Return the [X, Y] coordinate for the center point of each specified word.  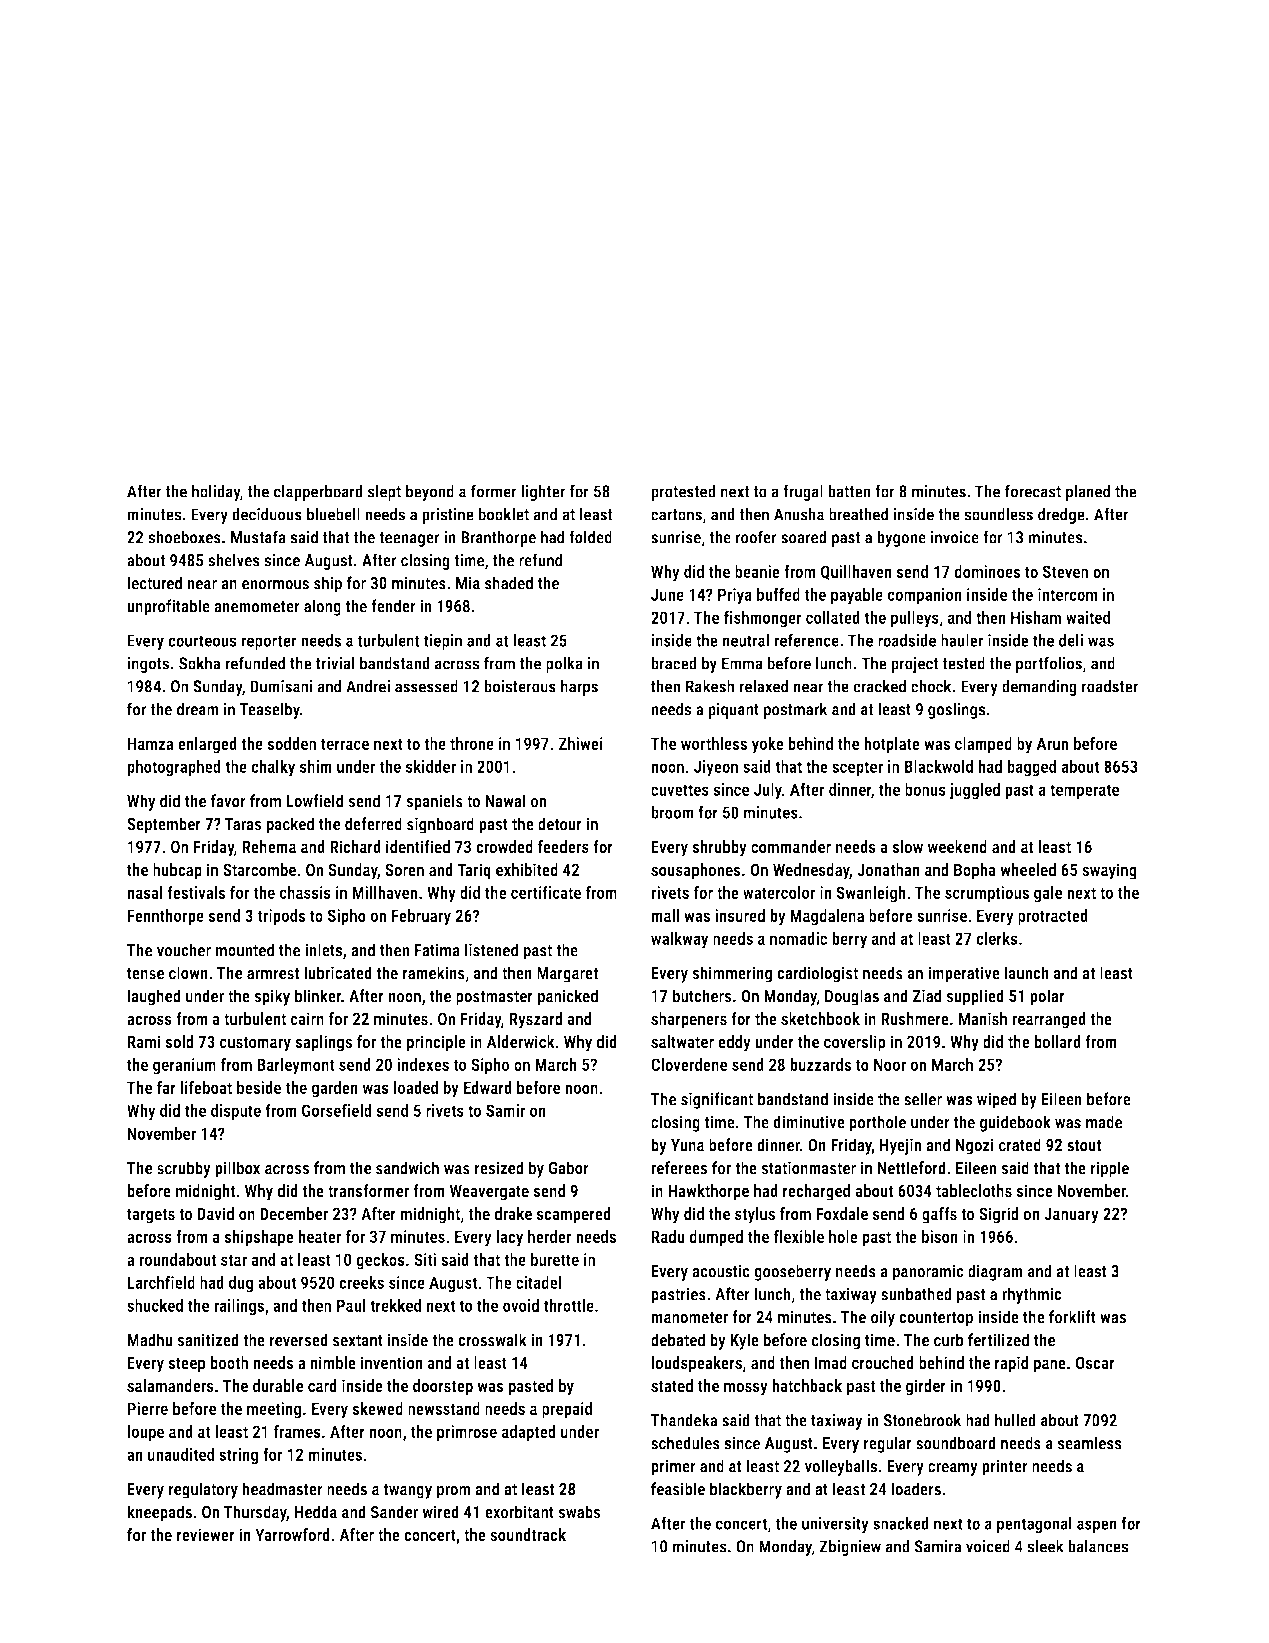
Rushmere [915, 1018]
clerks [997, 938]
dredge [1061, 515]
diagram [995, 1272]
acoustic [721, 1271]
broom [672, 812]
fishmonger [763, 619]
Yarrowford [292, 1534]
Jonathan [888, 869]
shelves [234, 560]
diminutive [809, 1122]
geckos [380, 1261]
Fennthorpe [165, 917]
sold [179, 1041]
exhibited [527, 869]
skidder [431, 766]
